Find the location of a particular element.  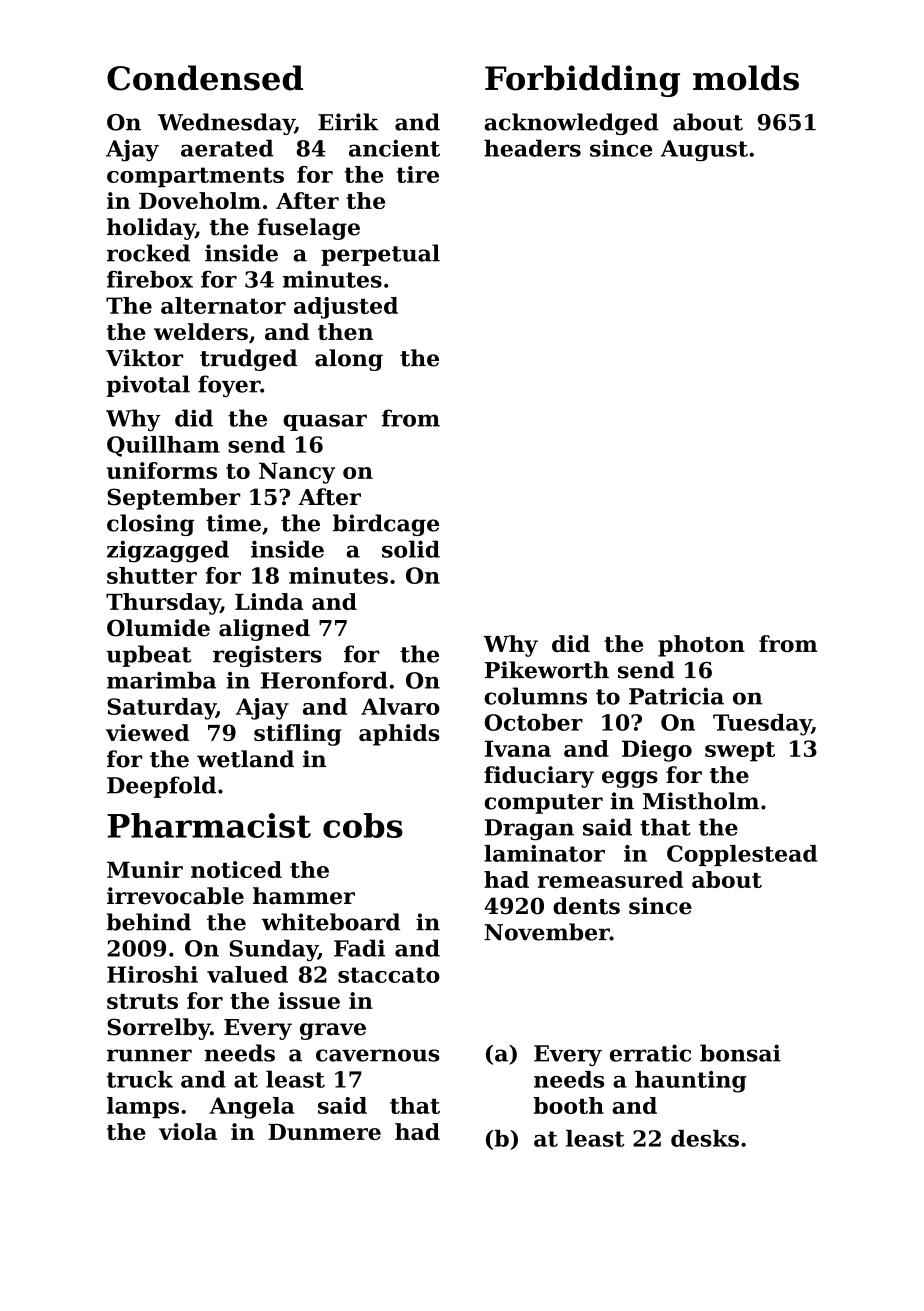

noticed is located at coordinates (236, 869).
